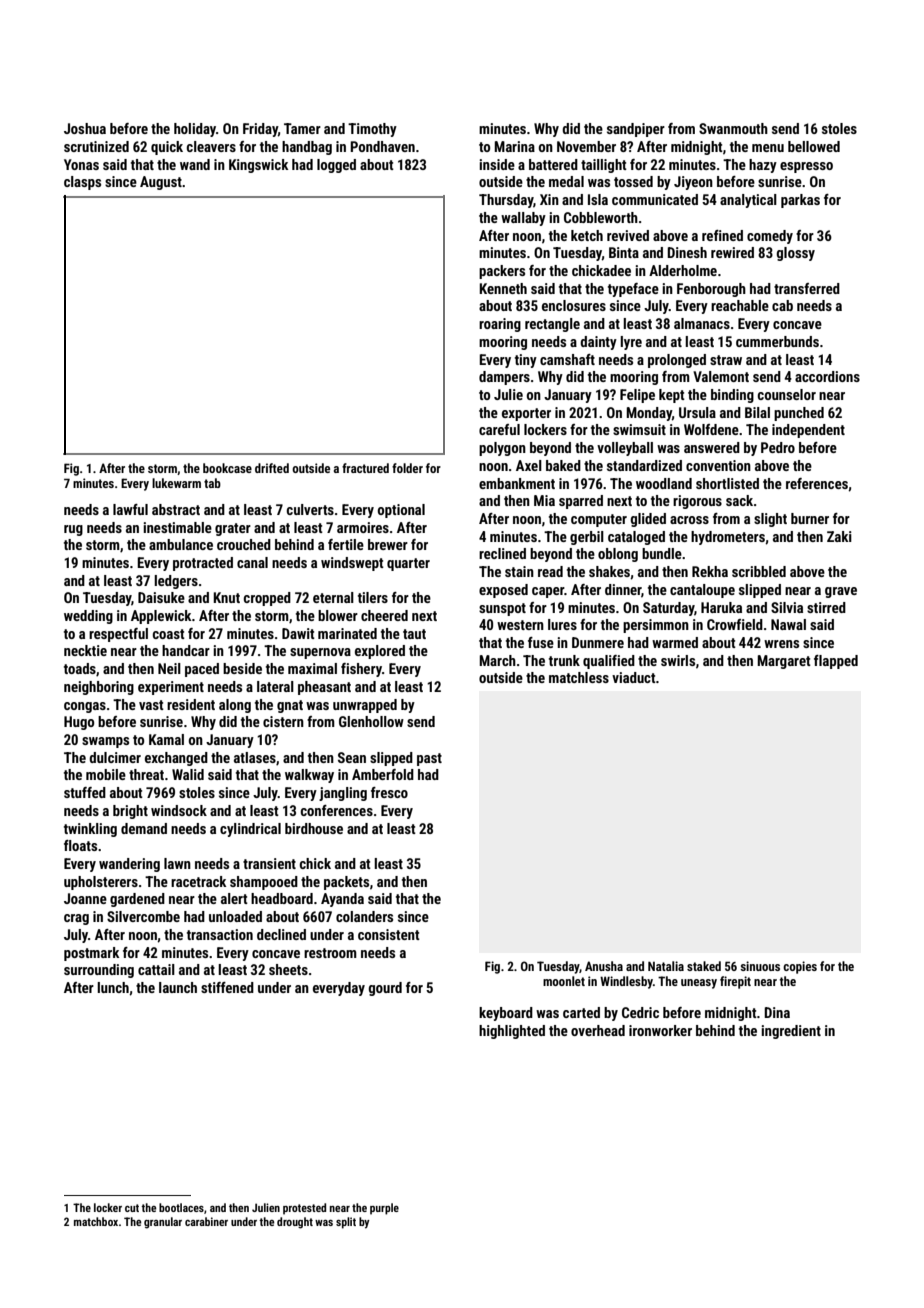  Describe the element at coordinates (735, 624) in the document. I see `Crowfield` at that location.
